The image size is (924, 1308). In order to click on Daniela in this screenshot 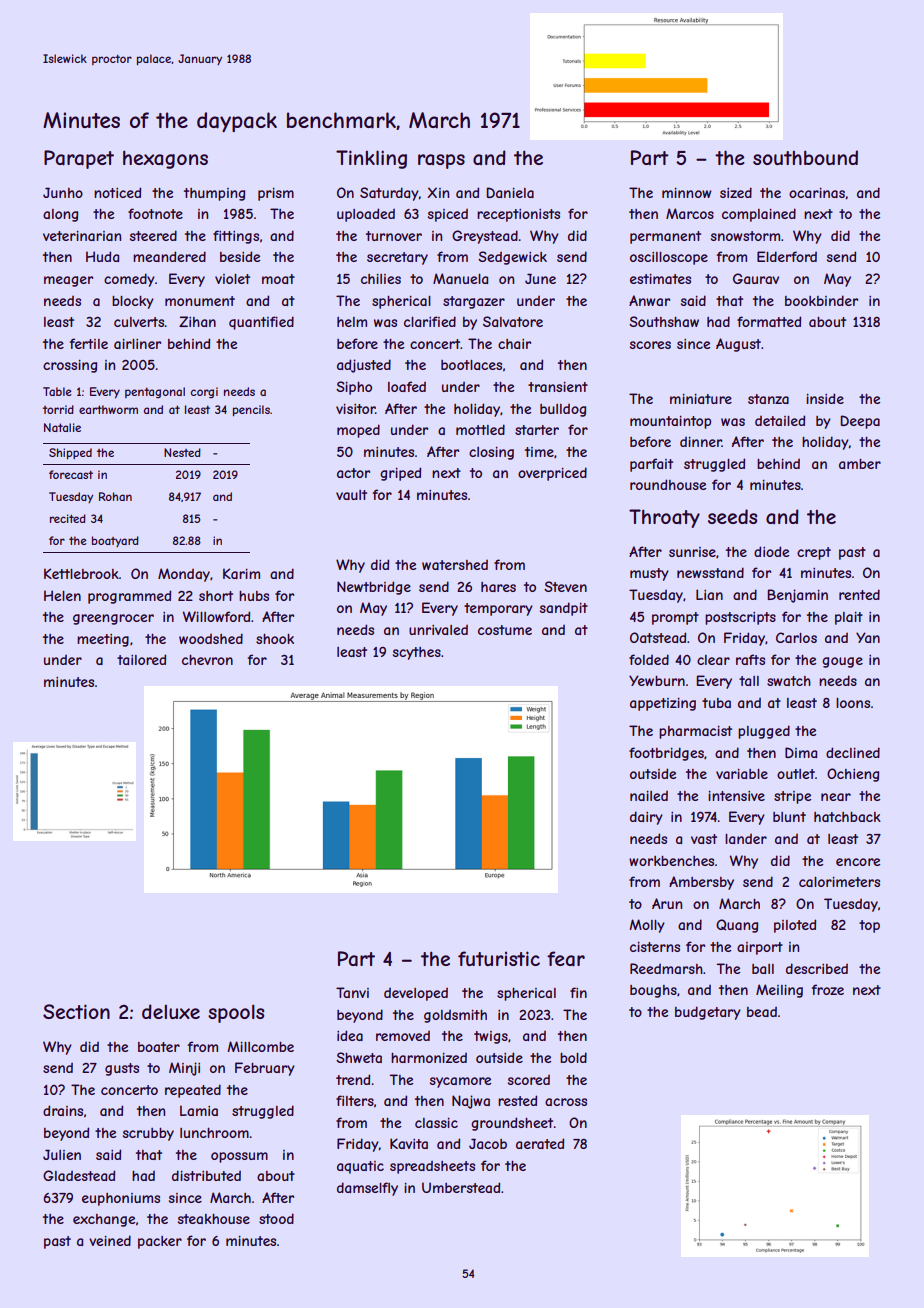, I will do `click(510, 192)`.
